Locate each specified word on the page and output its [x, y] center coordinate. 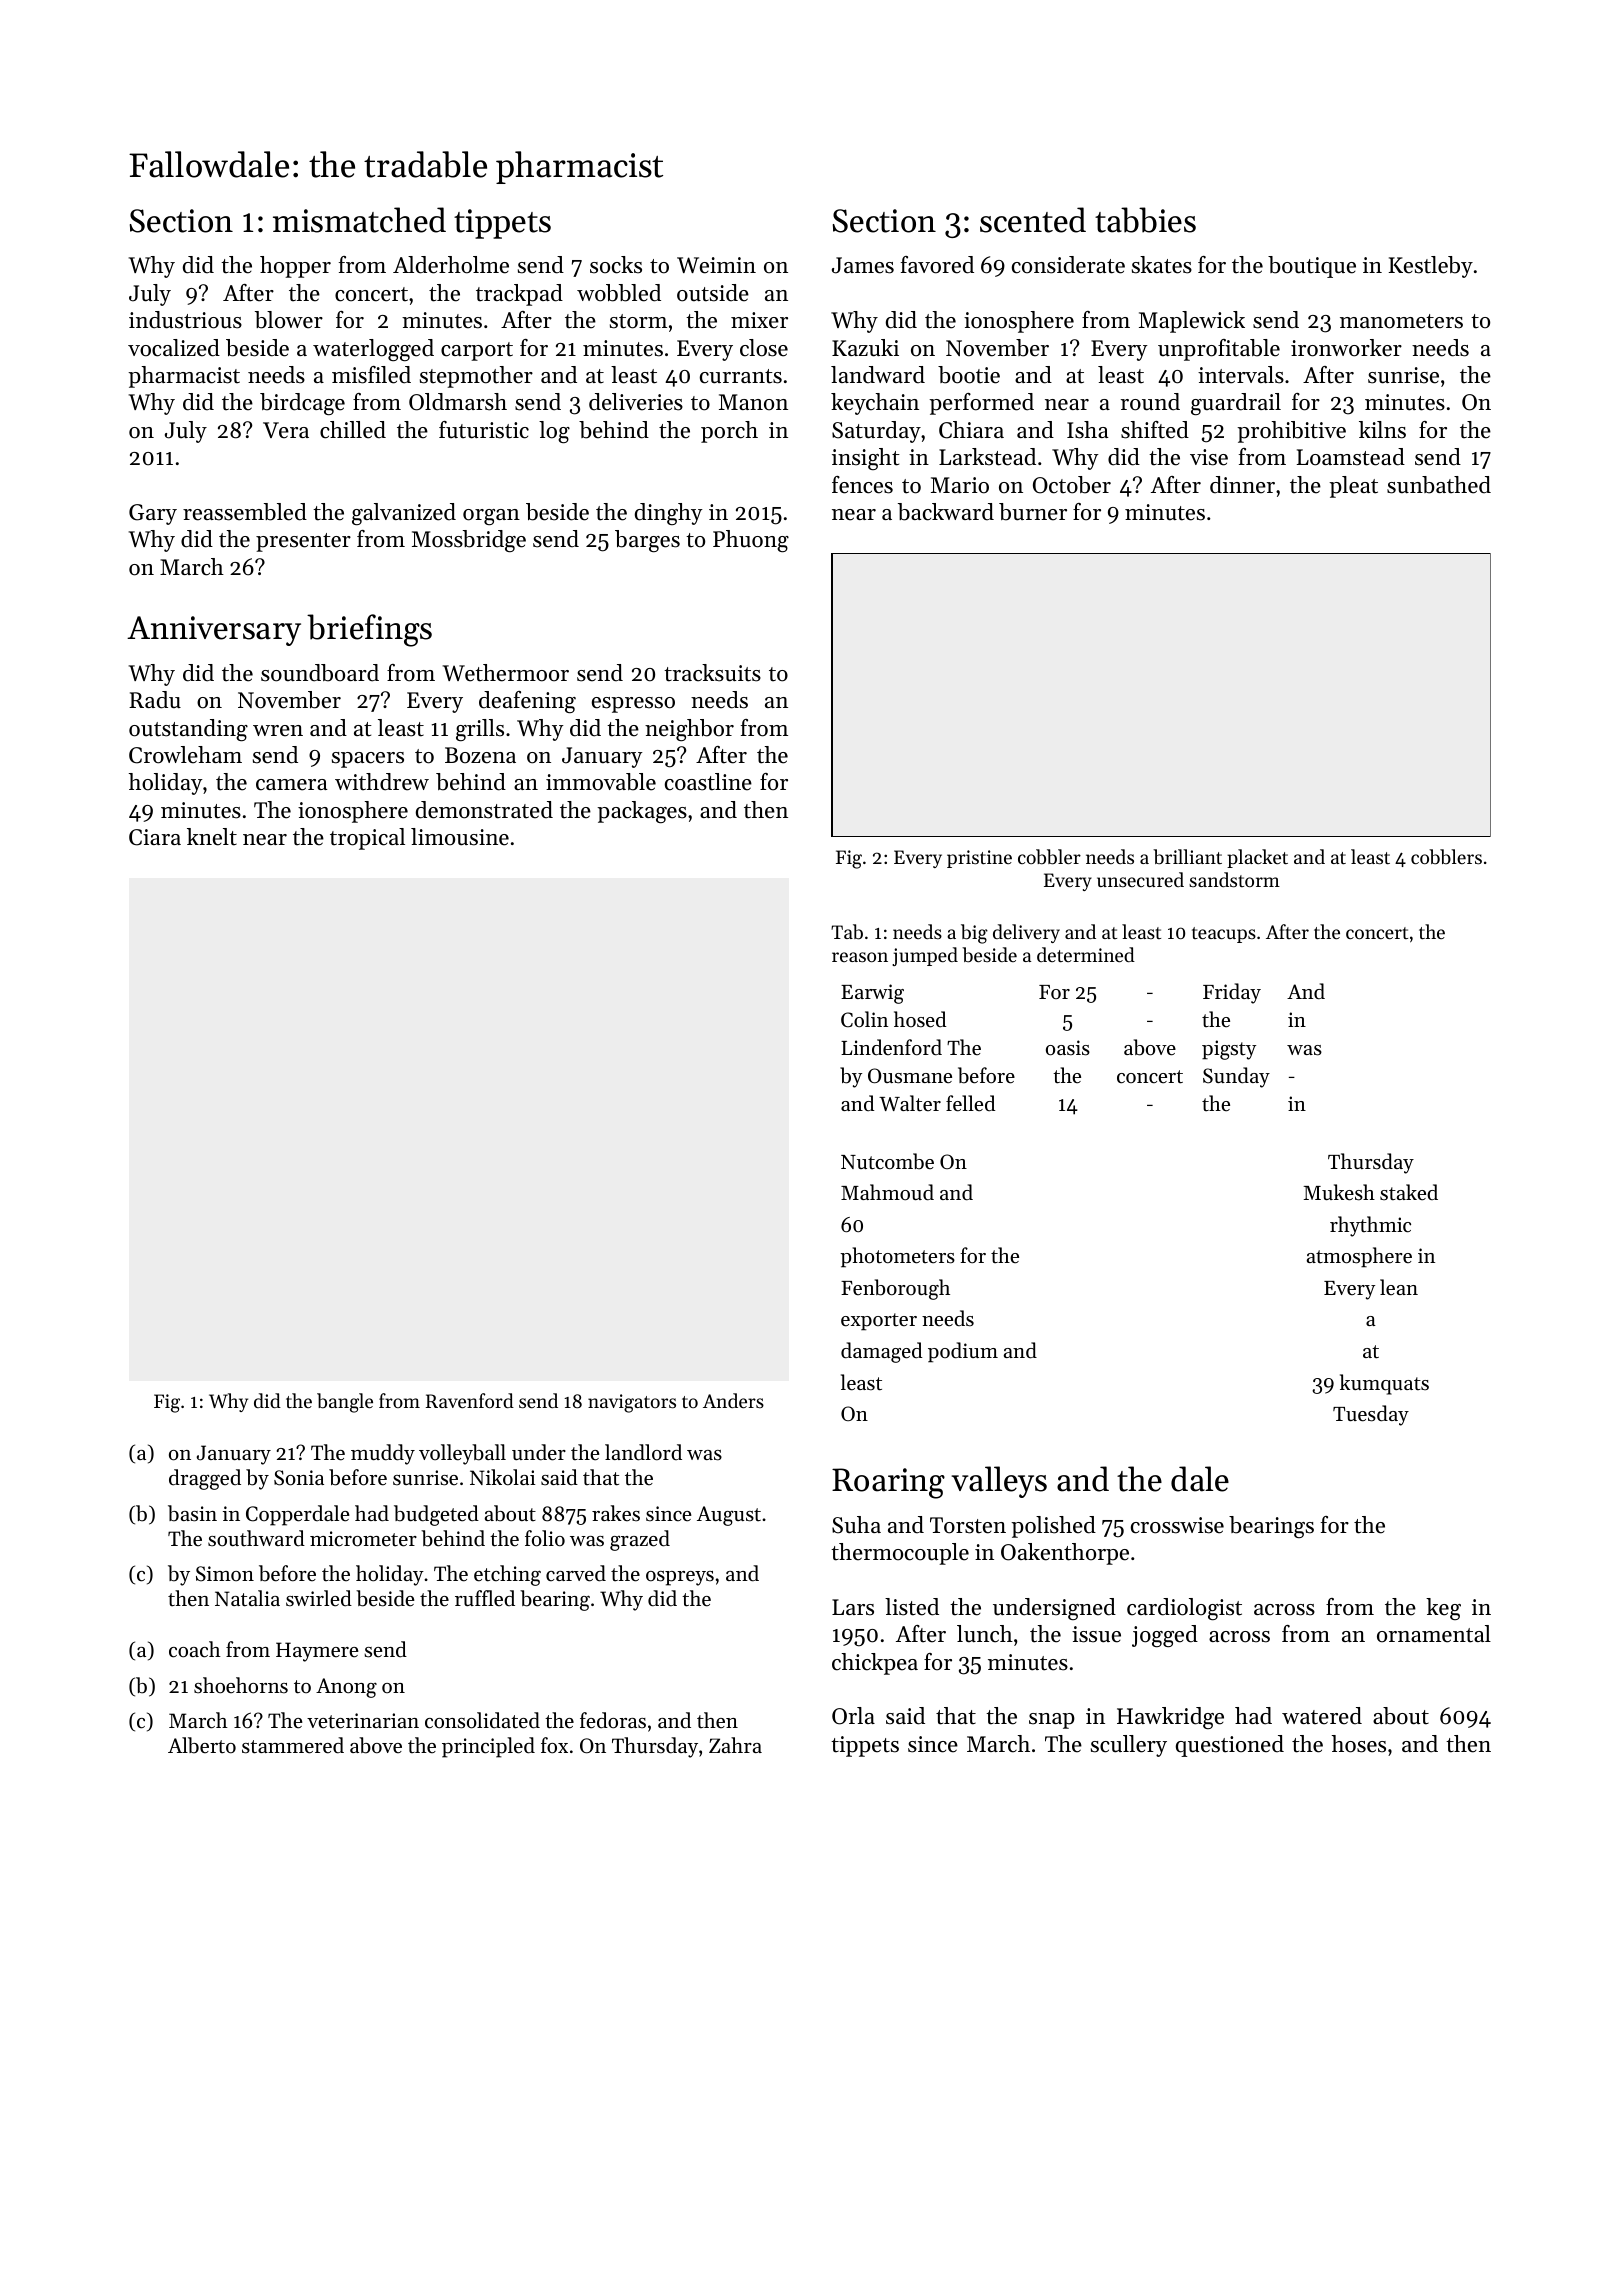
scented [1033, 220]
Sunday [1236, 1077]
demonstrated [484, 810]
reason [860, 957]
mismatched [359, 220]
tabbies [1145, 220]
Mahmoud [887, 1192]
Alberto [202, 1745]
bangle [345, 1403]
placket [1257, 858]
